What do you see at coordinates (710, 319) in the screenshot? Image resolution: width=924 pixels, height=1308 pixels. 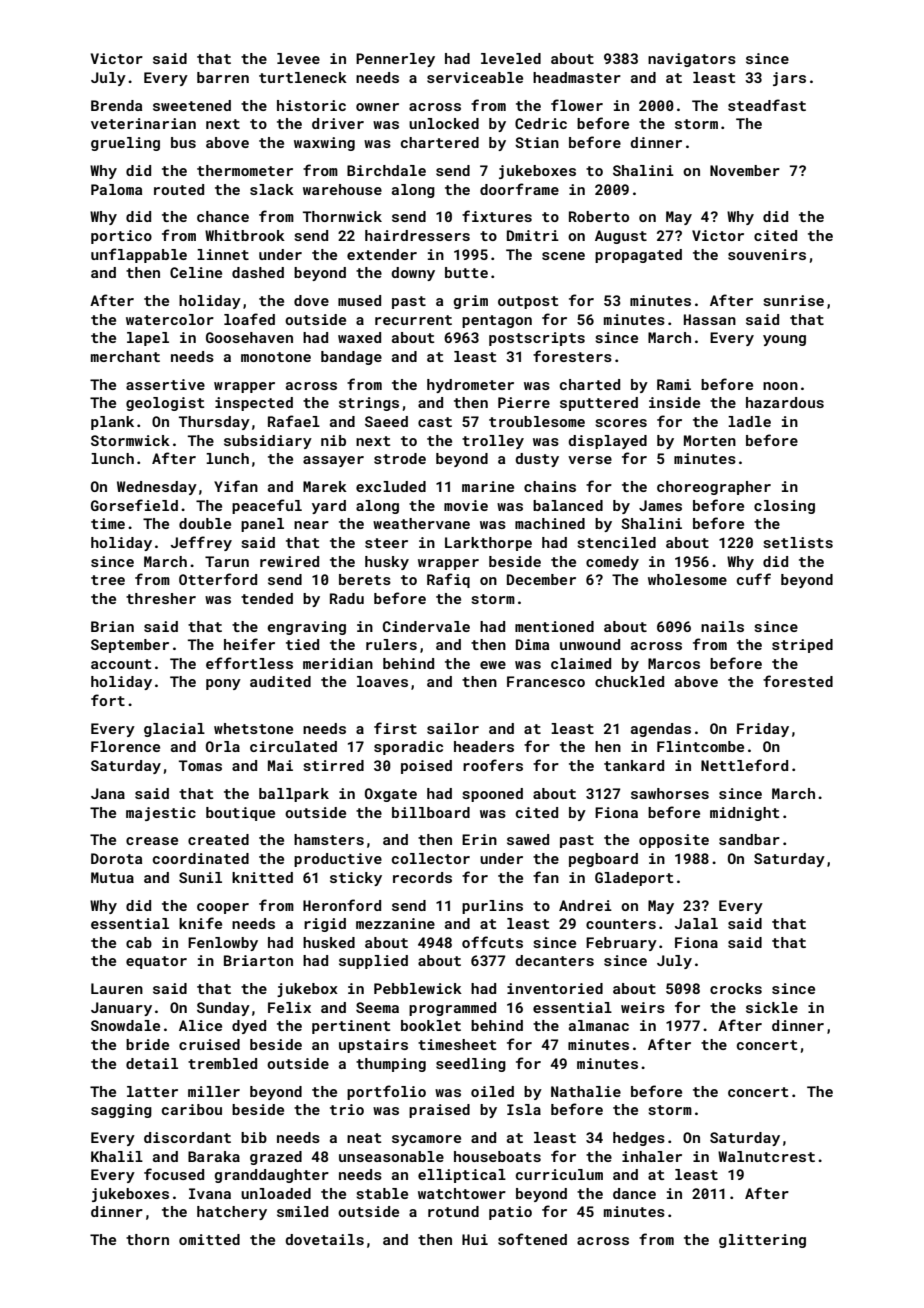 I see `Hassan` at bounding box center [710, 319].
